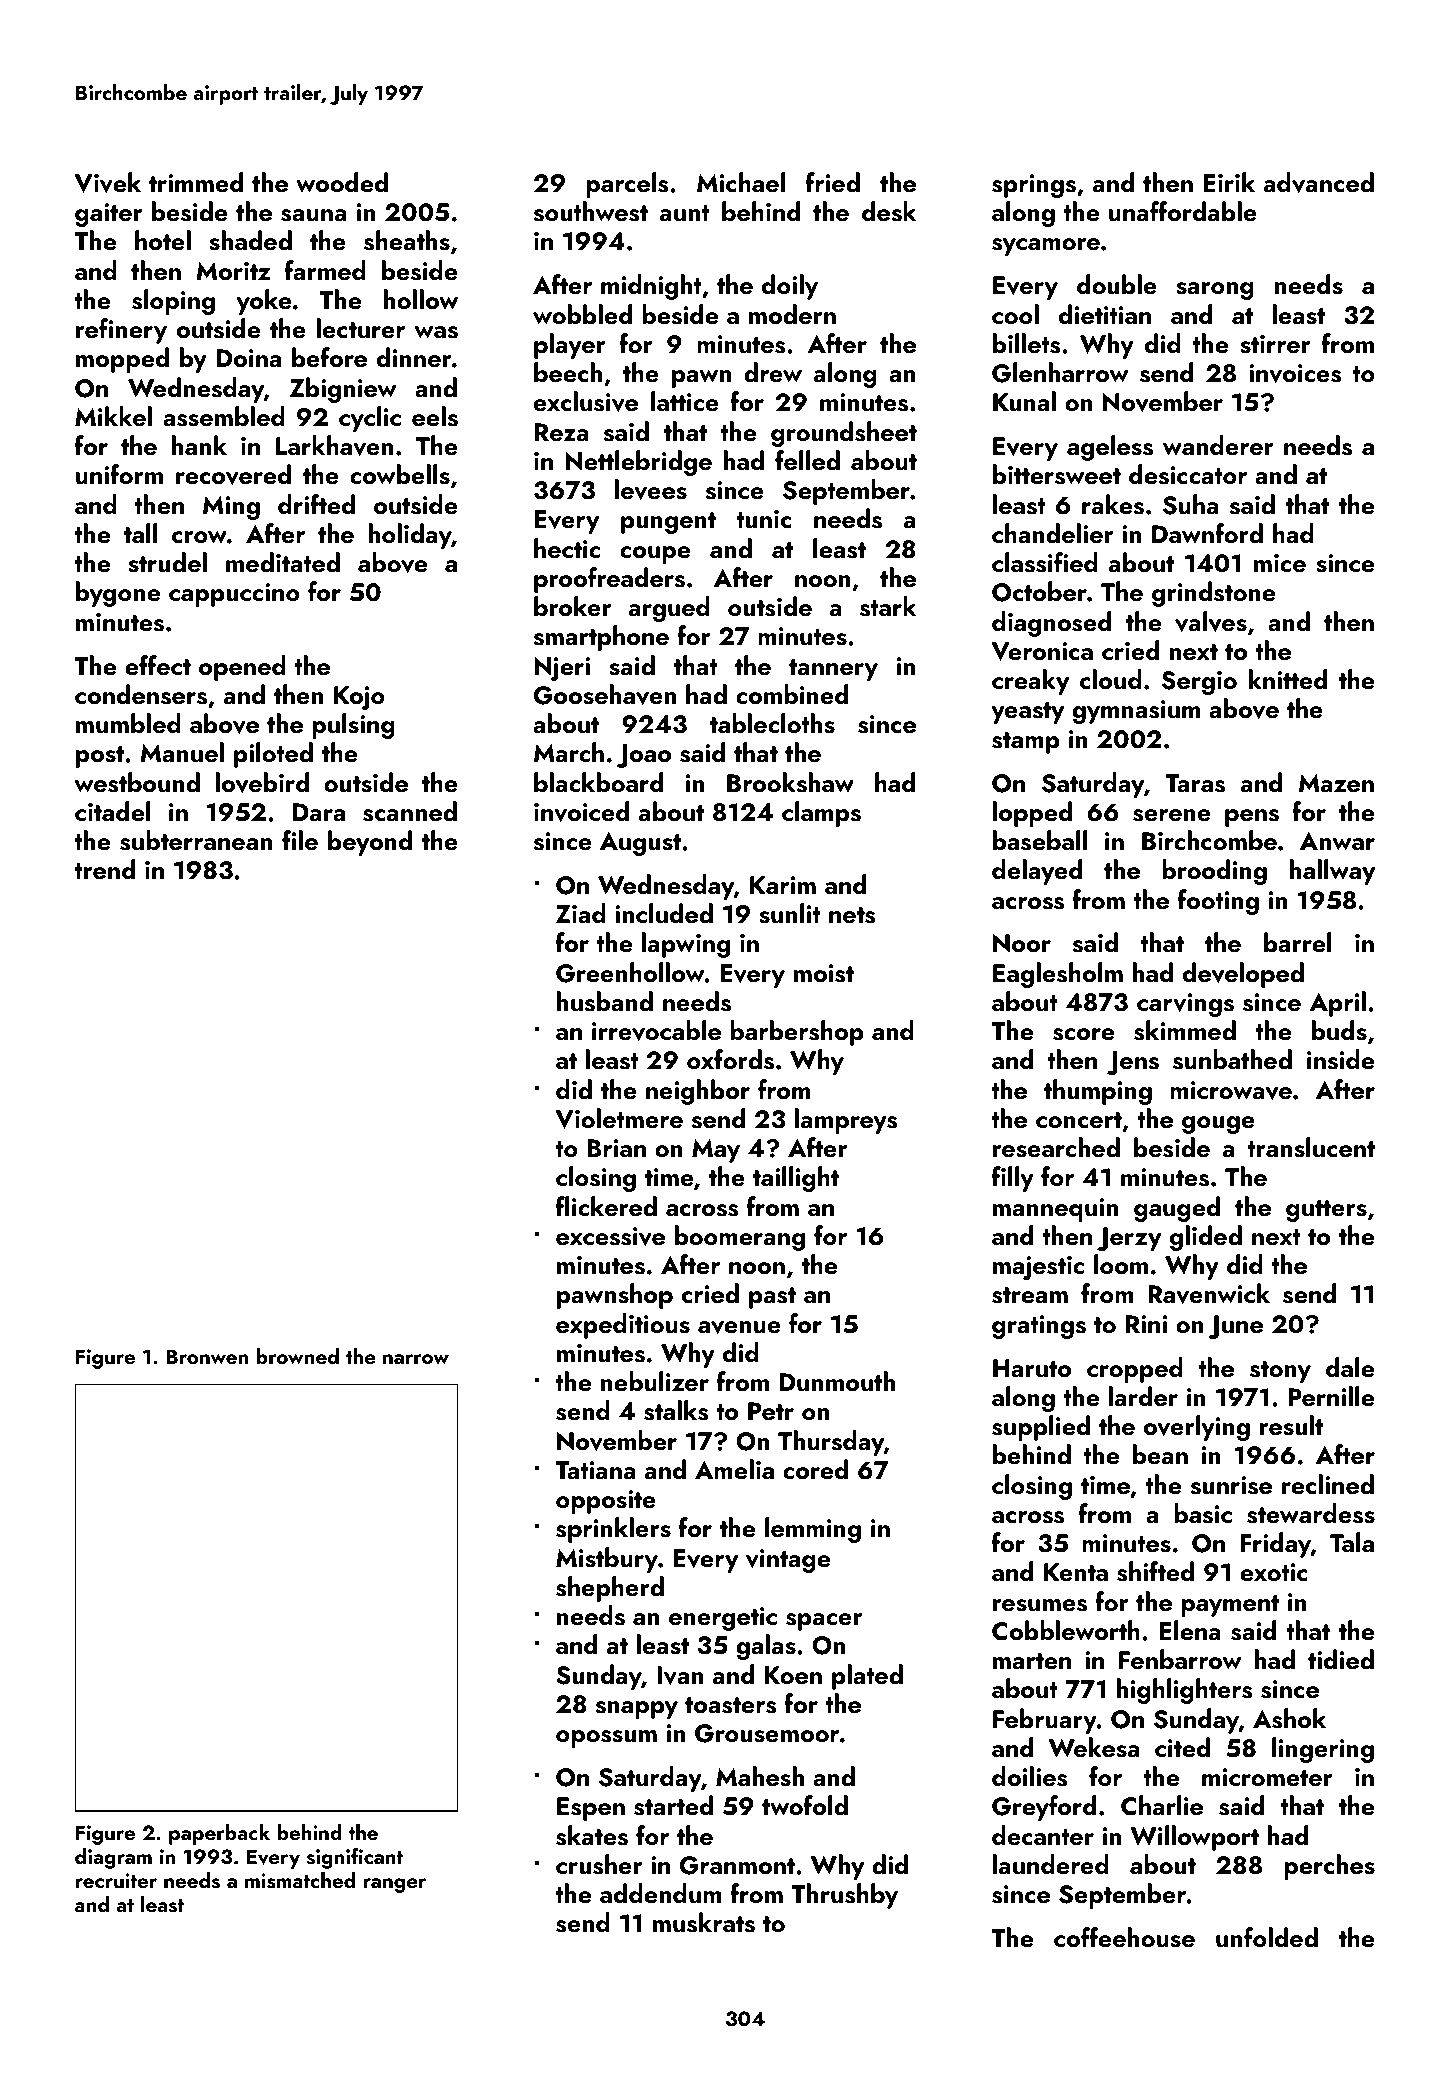 The height and width of the screenshot is (2100, 1450). What do you see at coordinates (844, 1896) in the screenshot?
I see `Thrushby` at bounding box center [844, 1896].
